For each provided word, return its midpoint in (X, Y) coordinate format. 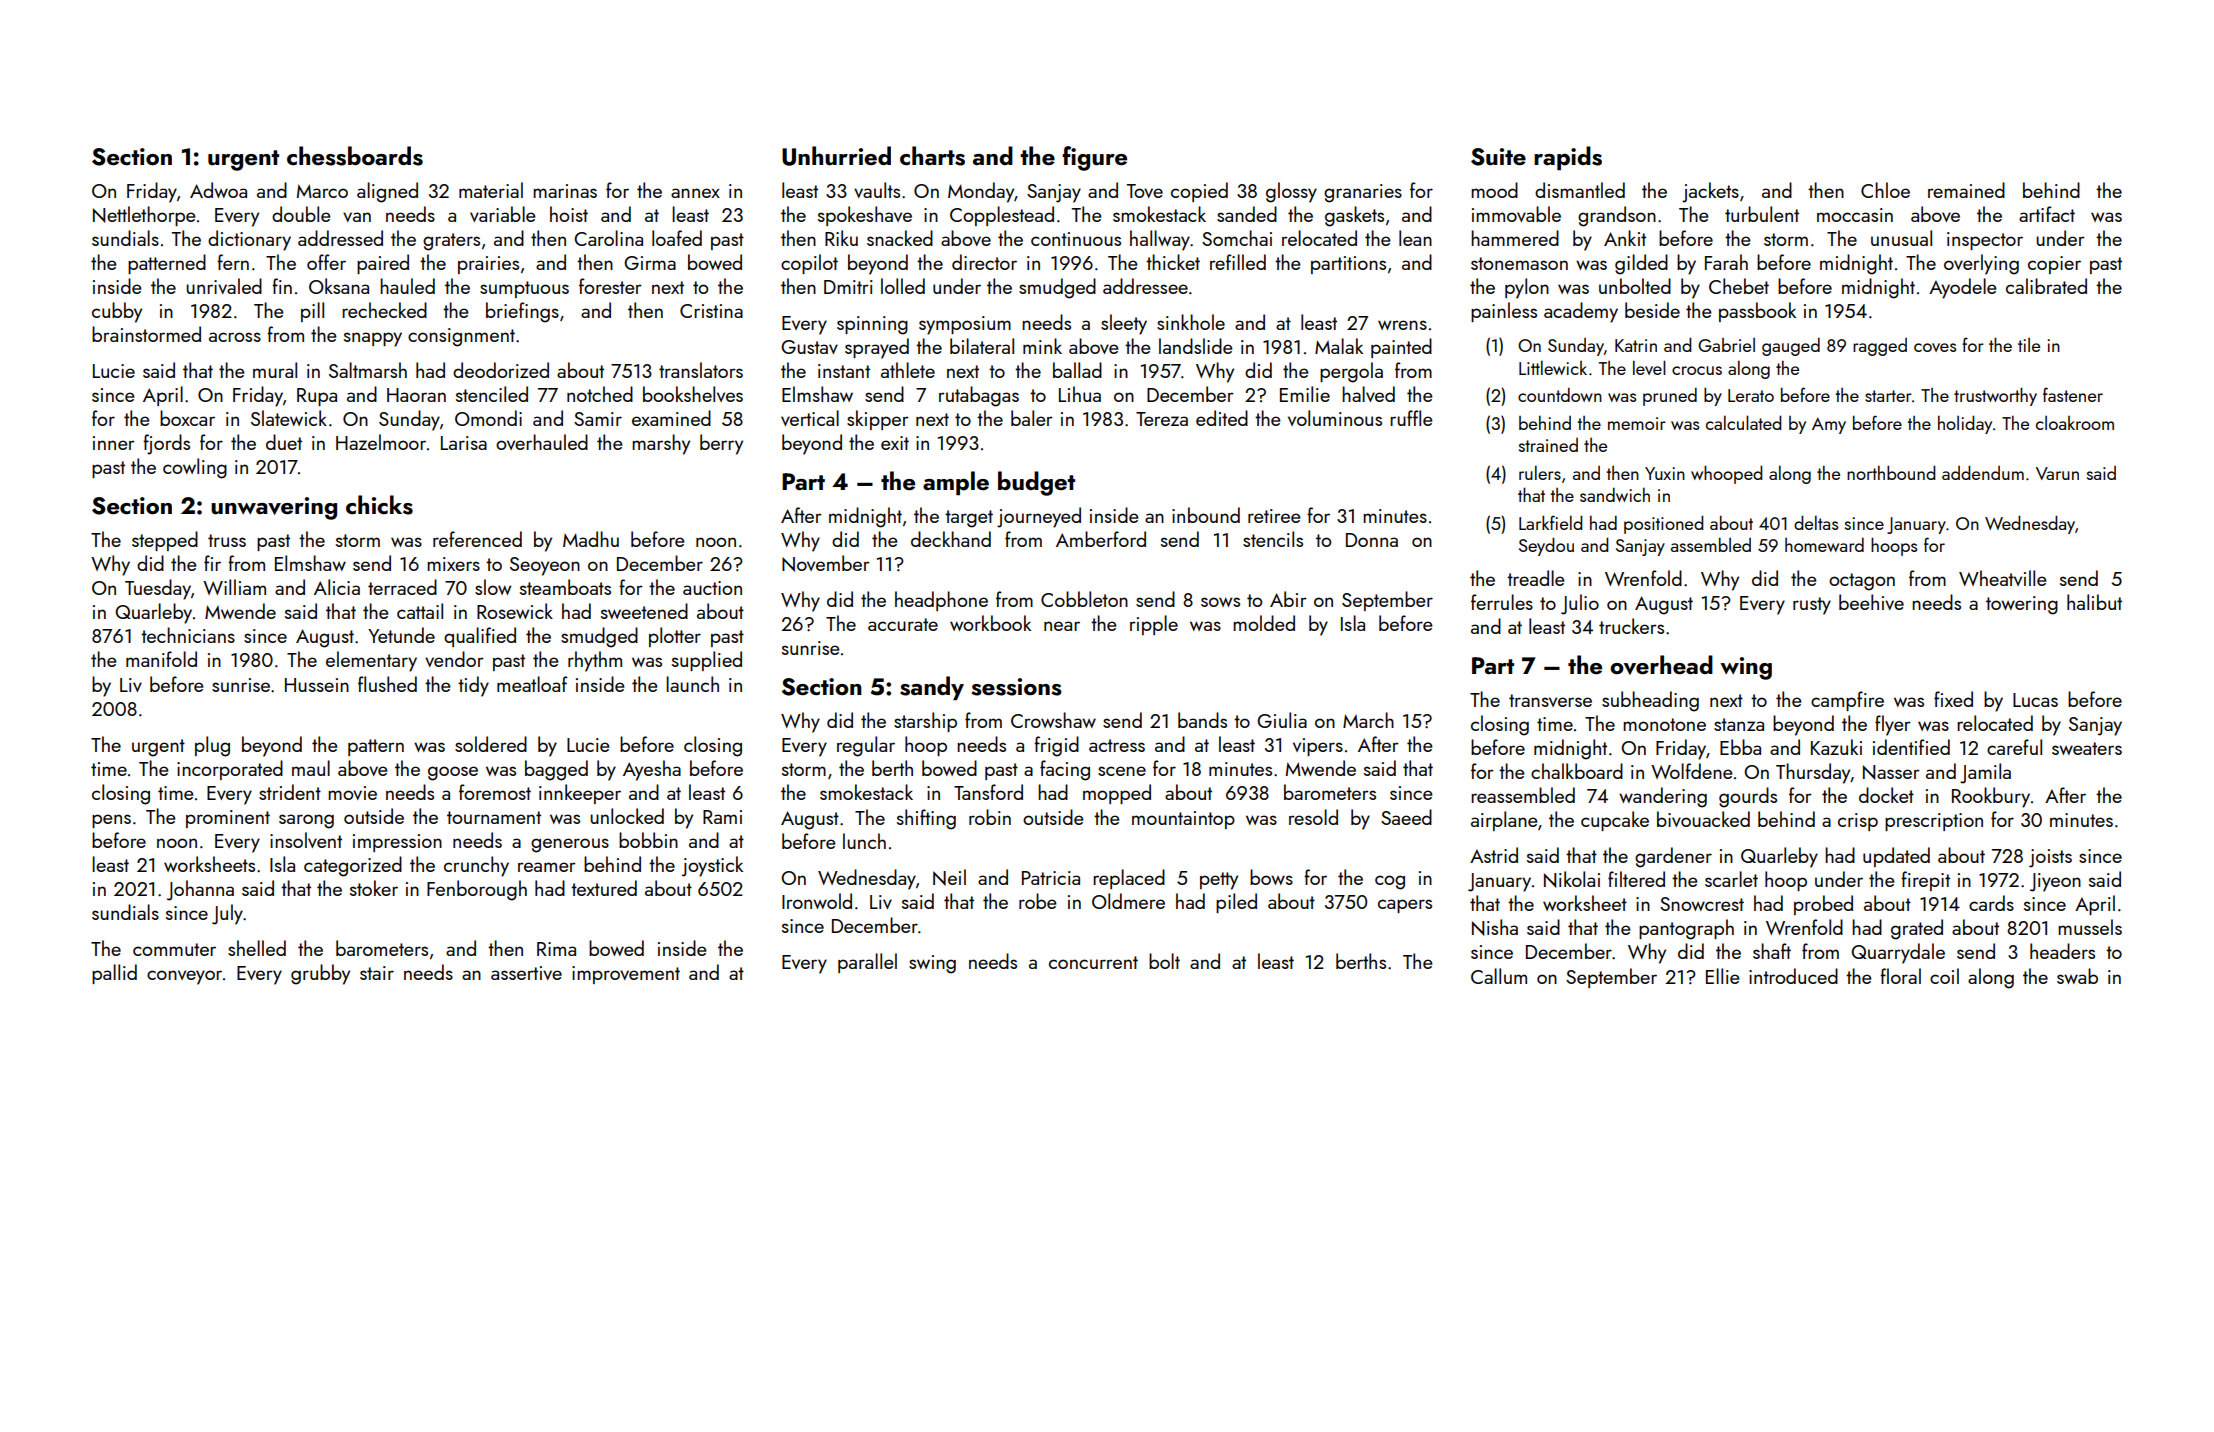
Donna (1372, 540)
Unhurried (836, 156)
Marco (322, 191)
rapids (1568, 158)
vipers (1318, 747)
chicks (379, 505)
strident (290, 792)
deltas (1816, 522)
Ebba (1740, 747)
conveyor (184, 977)
